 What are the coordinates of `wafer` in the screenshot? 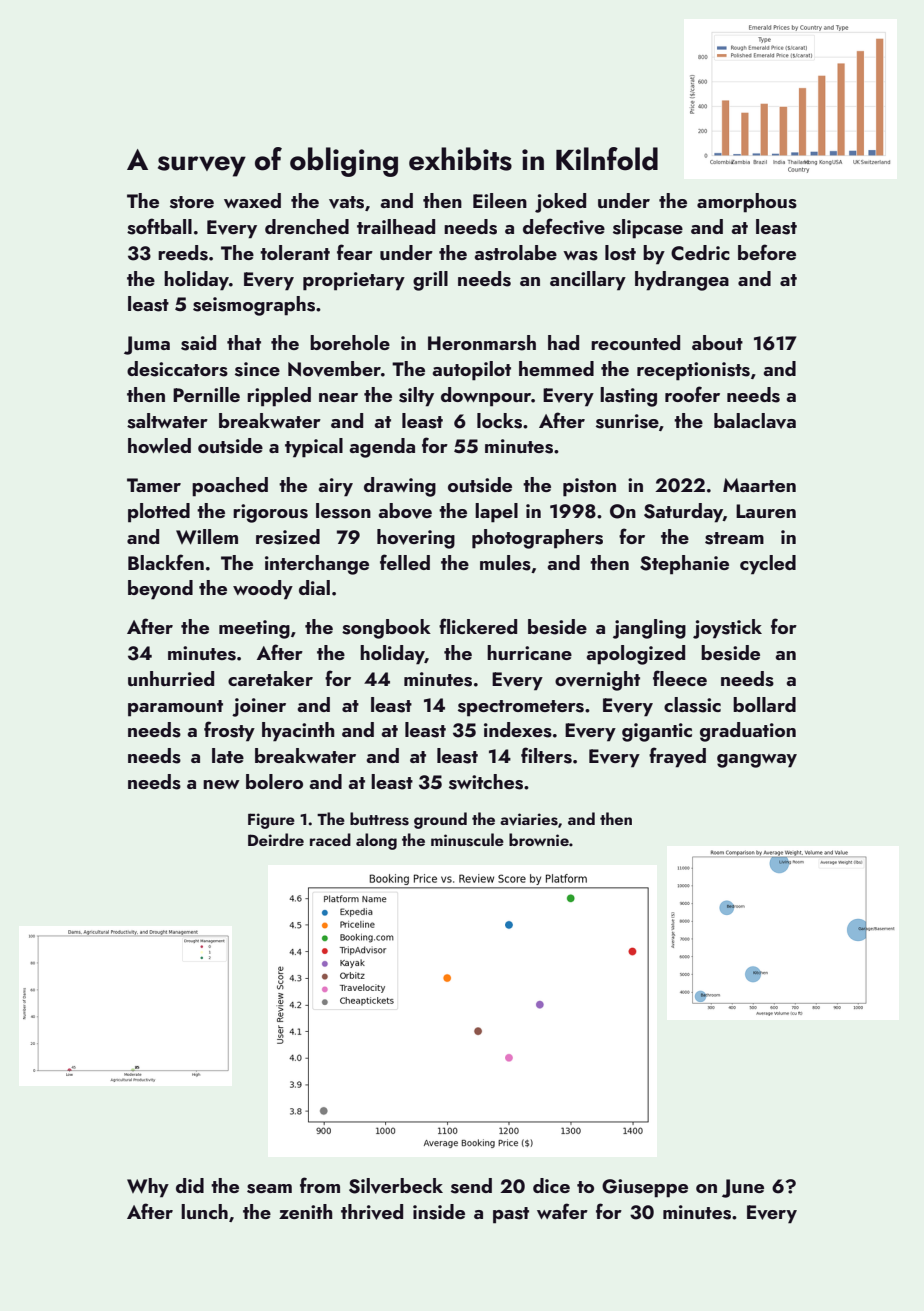 It's located at (562, 1211).
